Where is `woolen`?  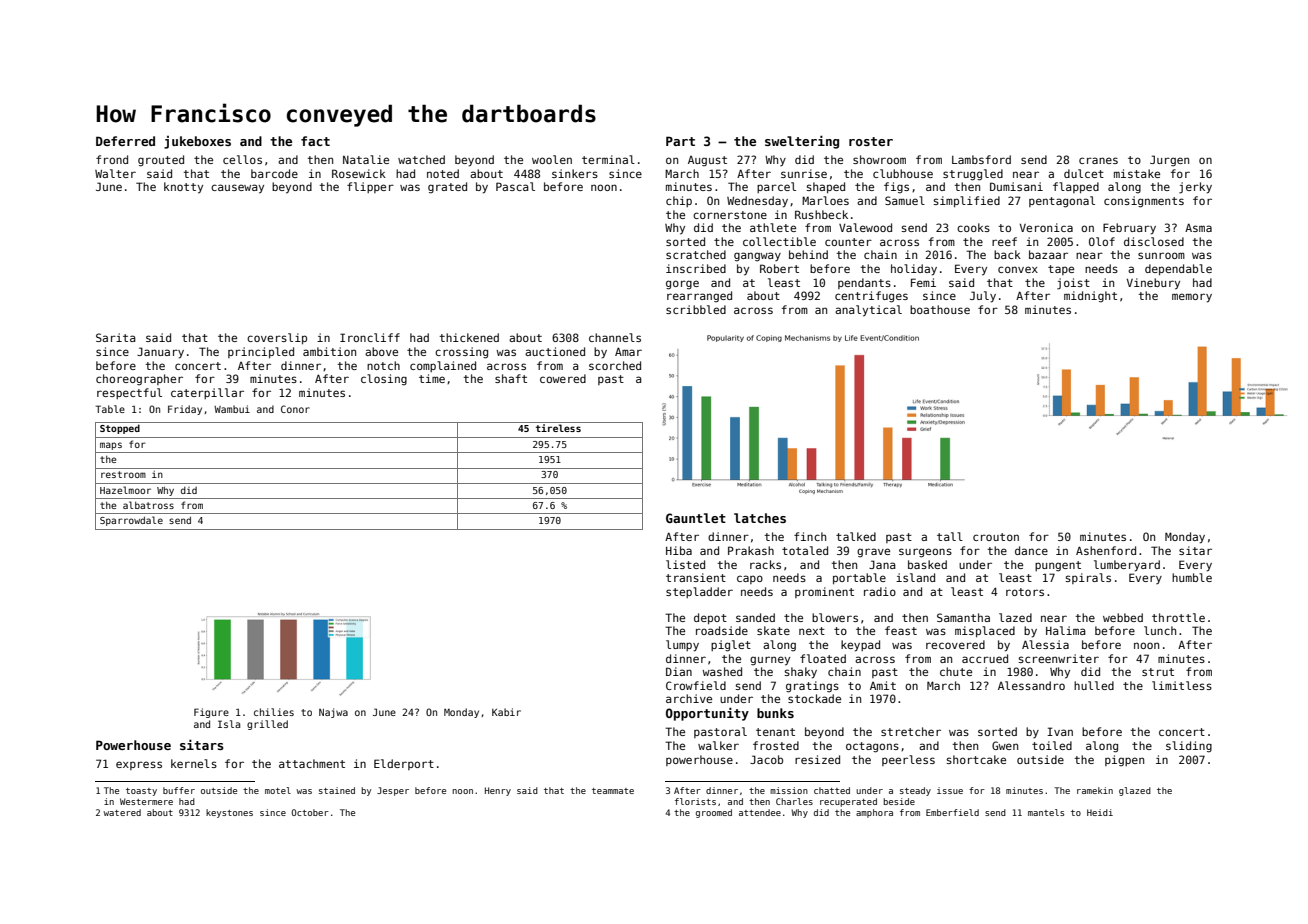 woolen is located at coordinates (552, 159).
